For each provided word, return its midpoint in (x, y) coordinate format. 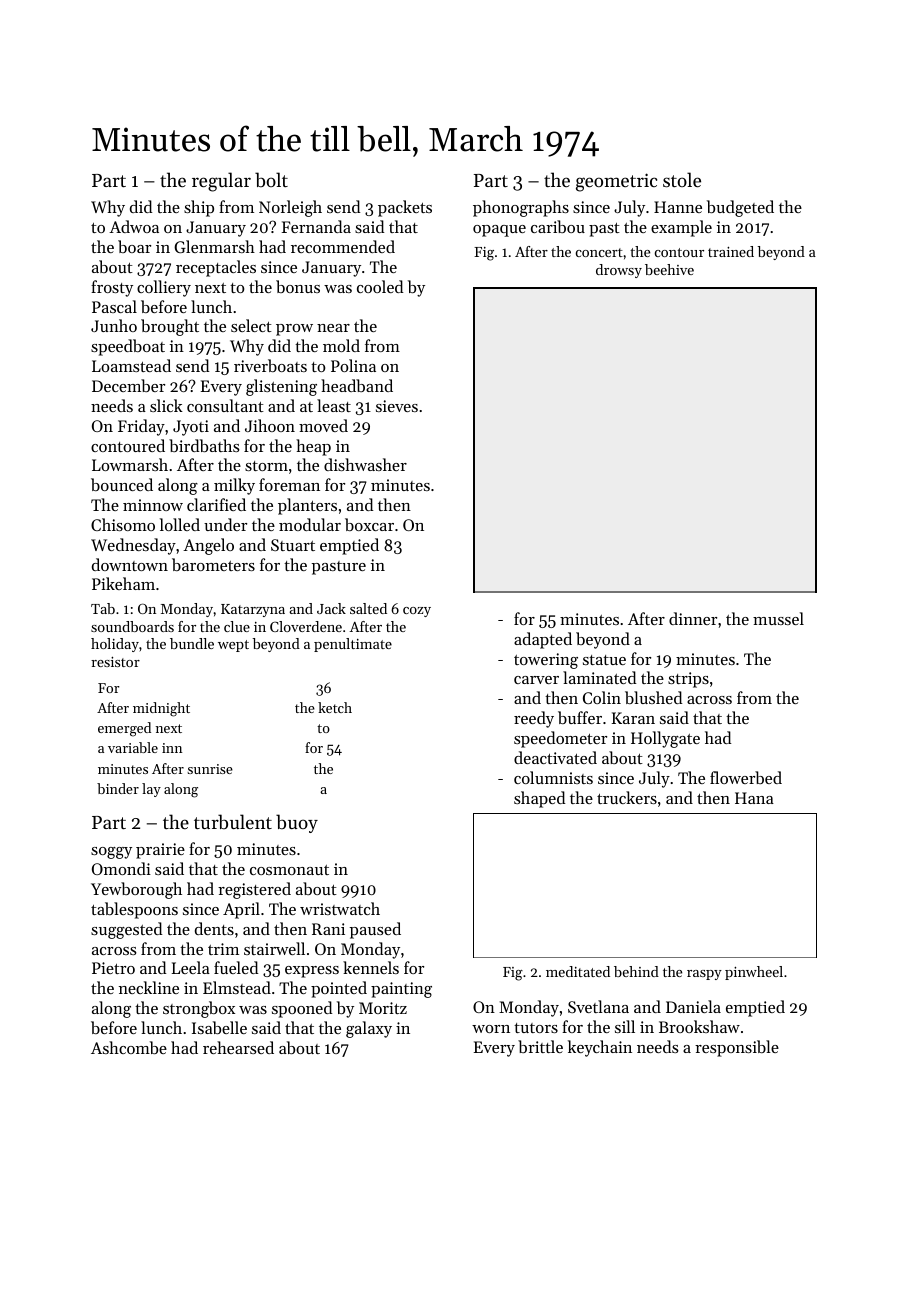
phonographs (521, 208)
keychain (600, 1048)
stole (682, 179)
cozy (417, 612)
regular (221, 182)
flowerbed (746, 777)
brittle (540, 1046)
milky (234, 486)
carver (536, 680)
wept (233, 646)
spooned (302, 1009)
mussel (778, 618)
